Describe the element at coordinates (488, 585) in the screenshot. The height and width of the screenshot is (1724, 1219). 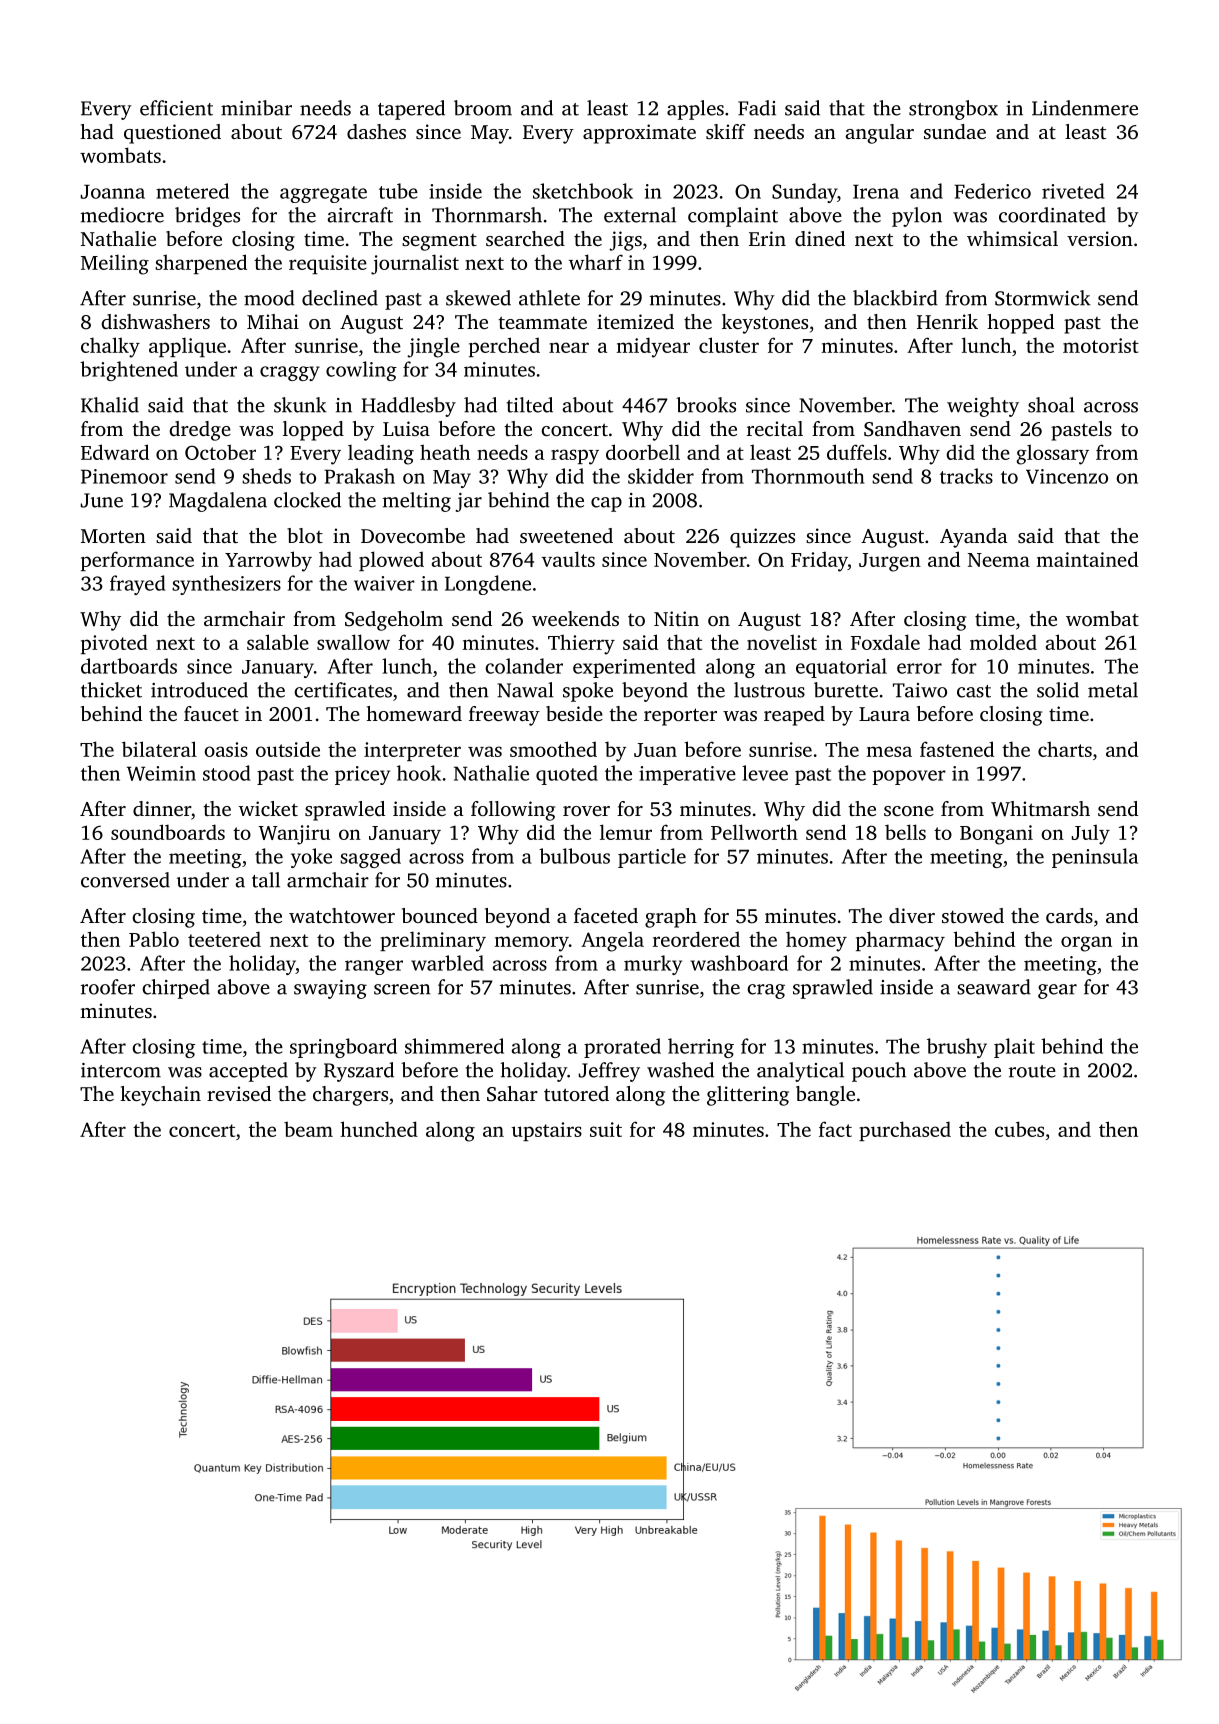
I see `Longdene` at that location.
